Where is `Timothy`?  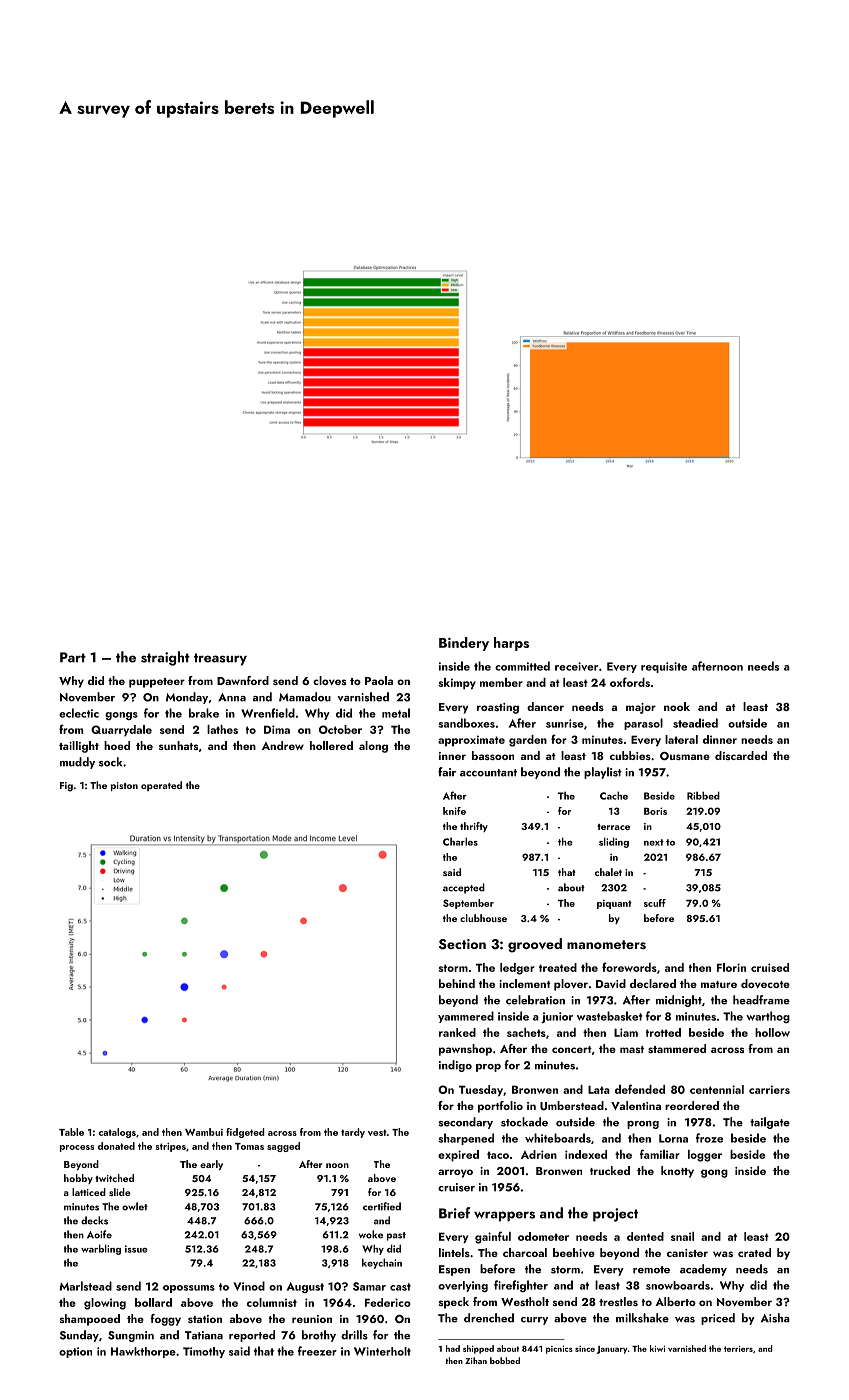
Timothy is located at coordinates (204, 1352).
